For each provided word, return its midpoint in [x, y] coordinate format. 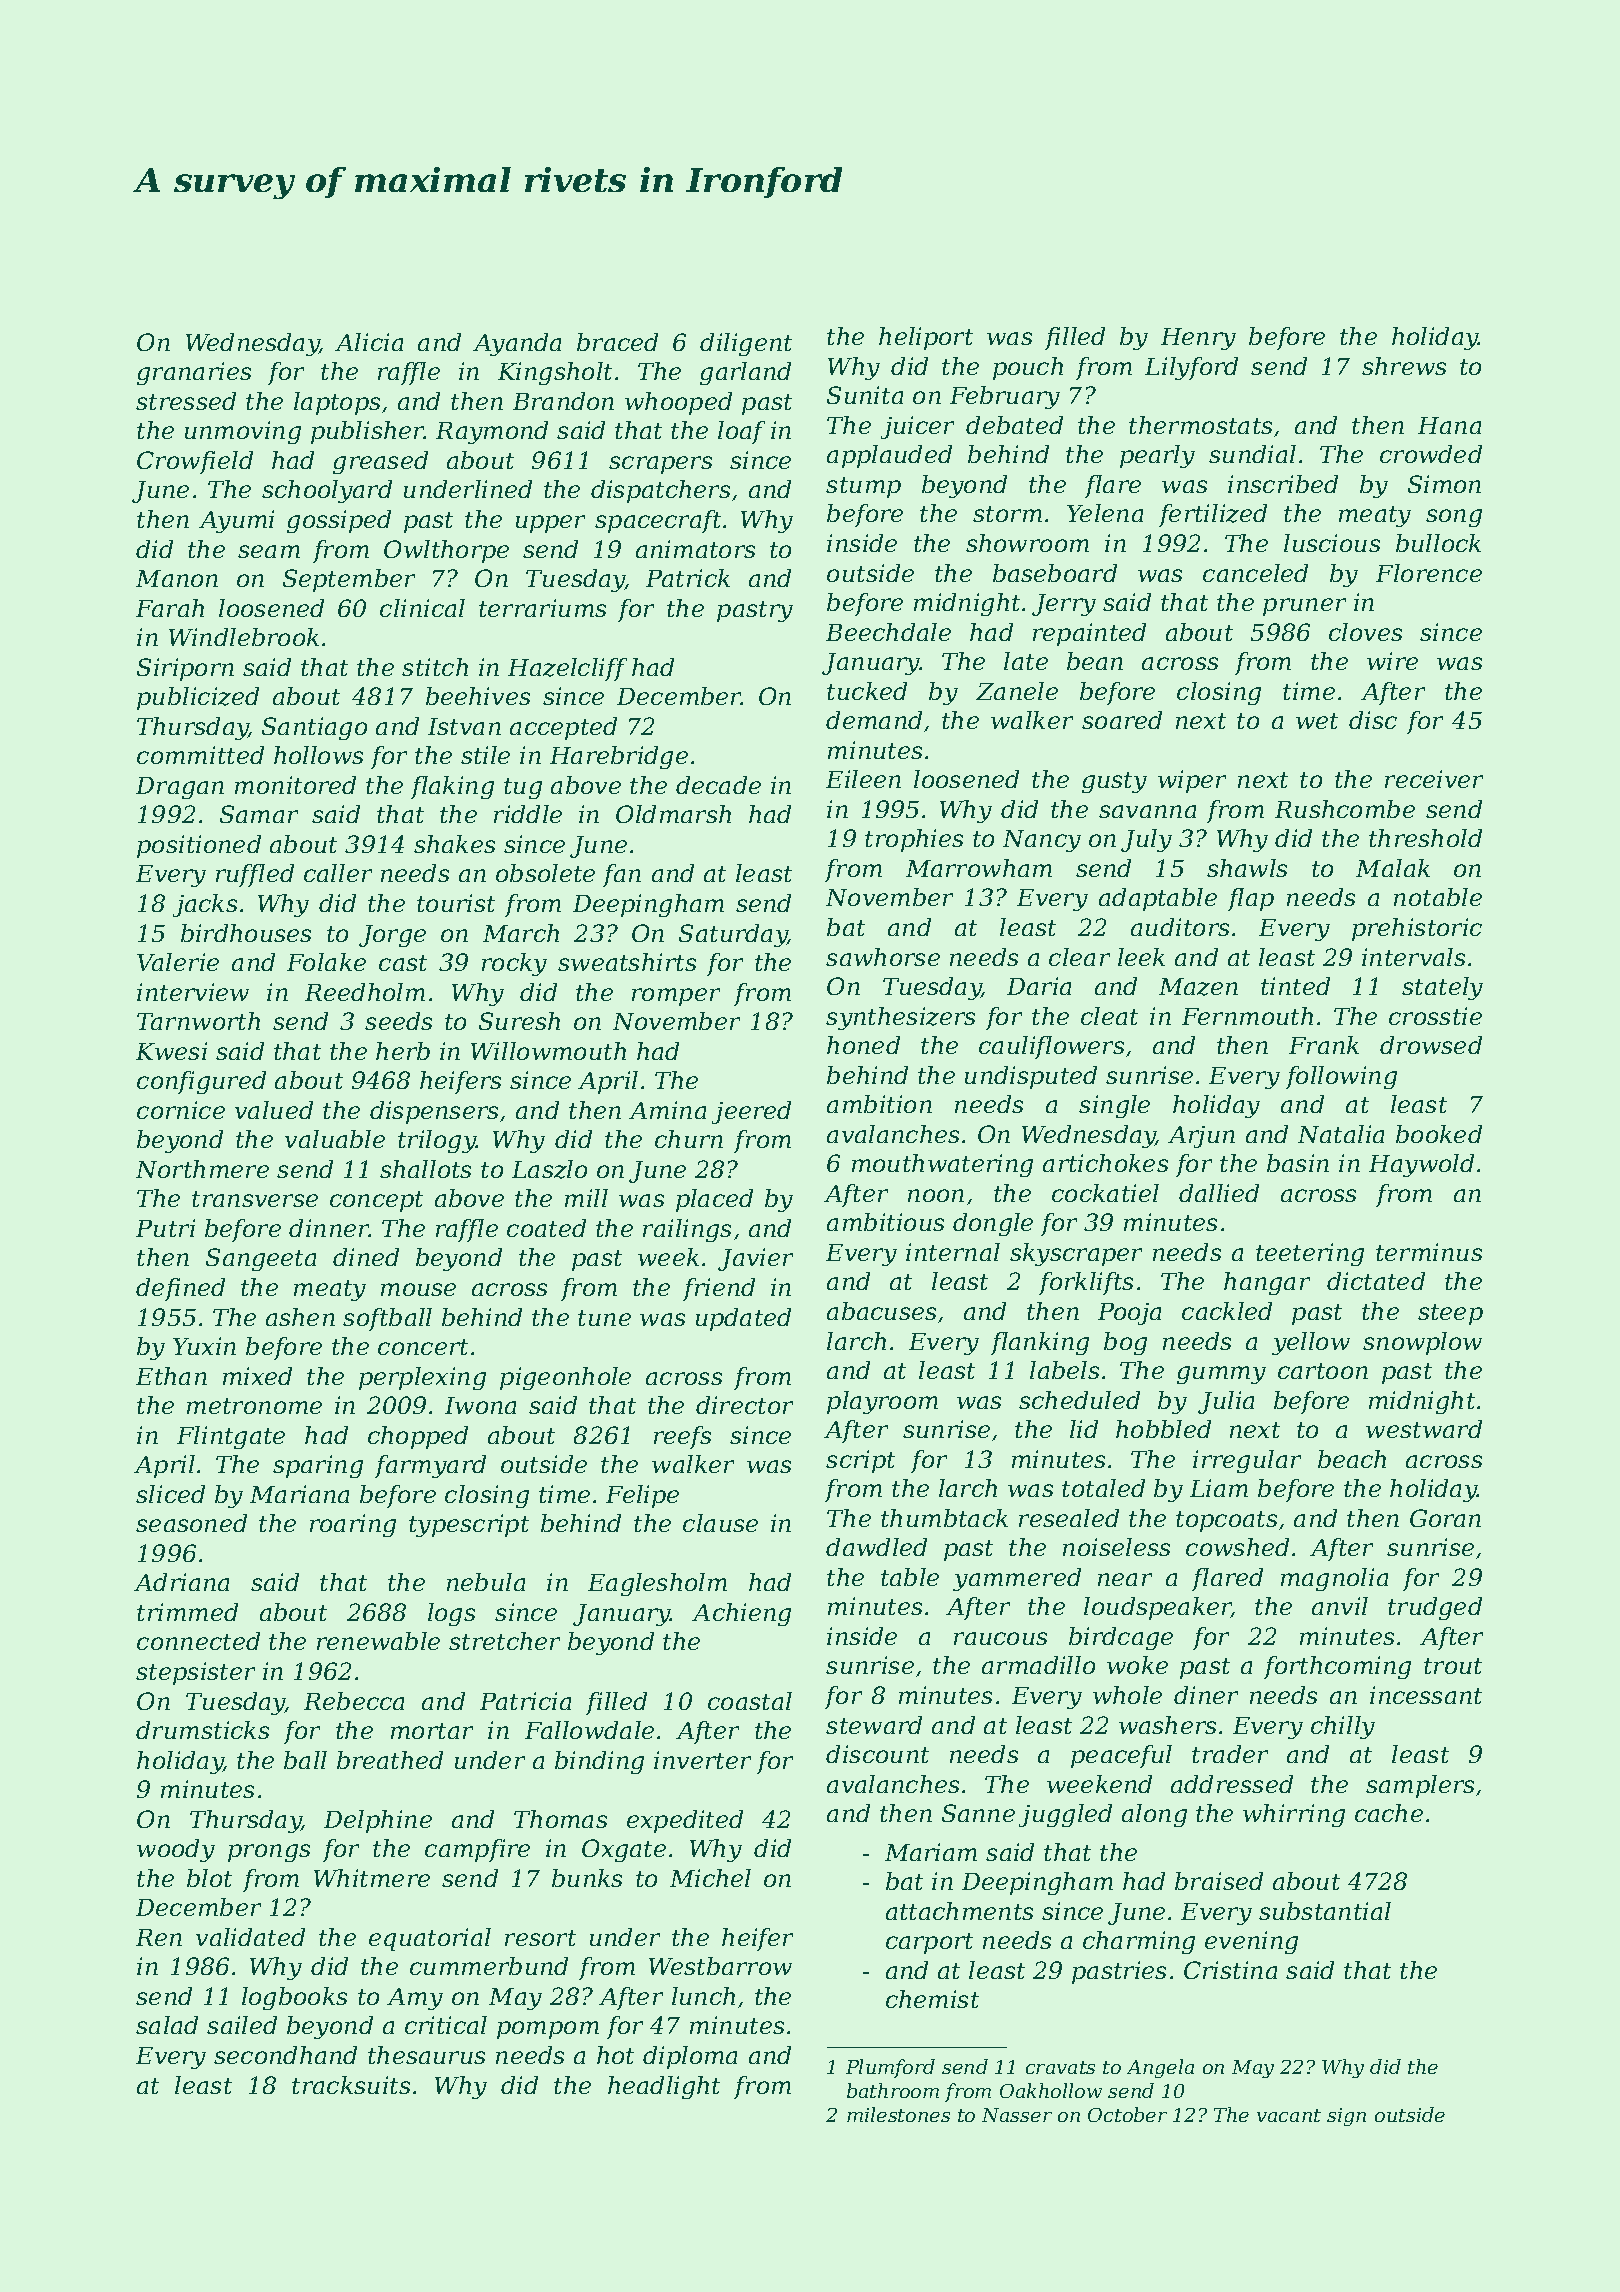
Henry [1198, 339]
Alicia [369, 342]
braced [617, 342]
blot [209, 1878]
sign [1346, 2117]
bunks [587, 1878]
